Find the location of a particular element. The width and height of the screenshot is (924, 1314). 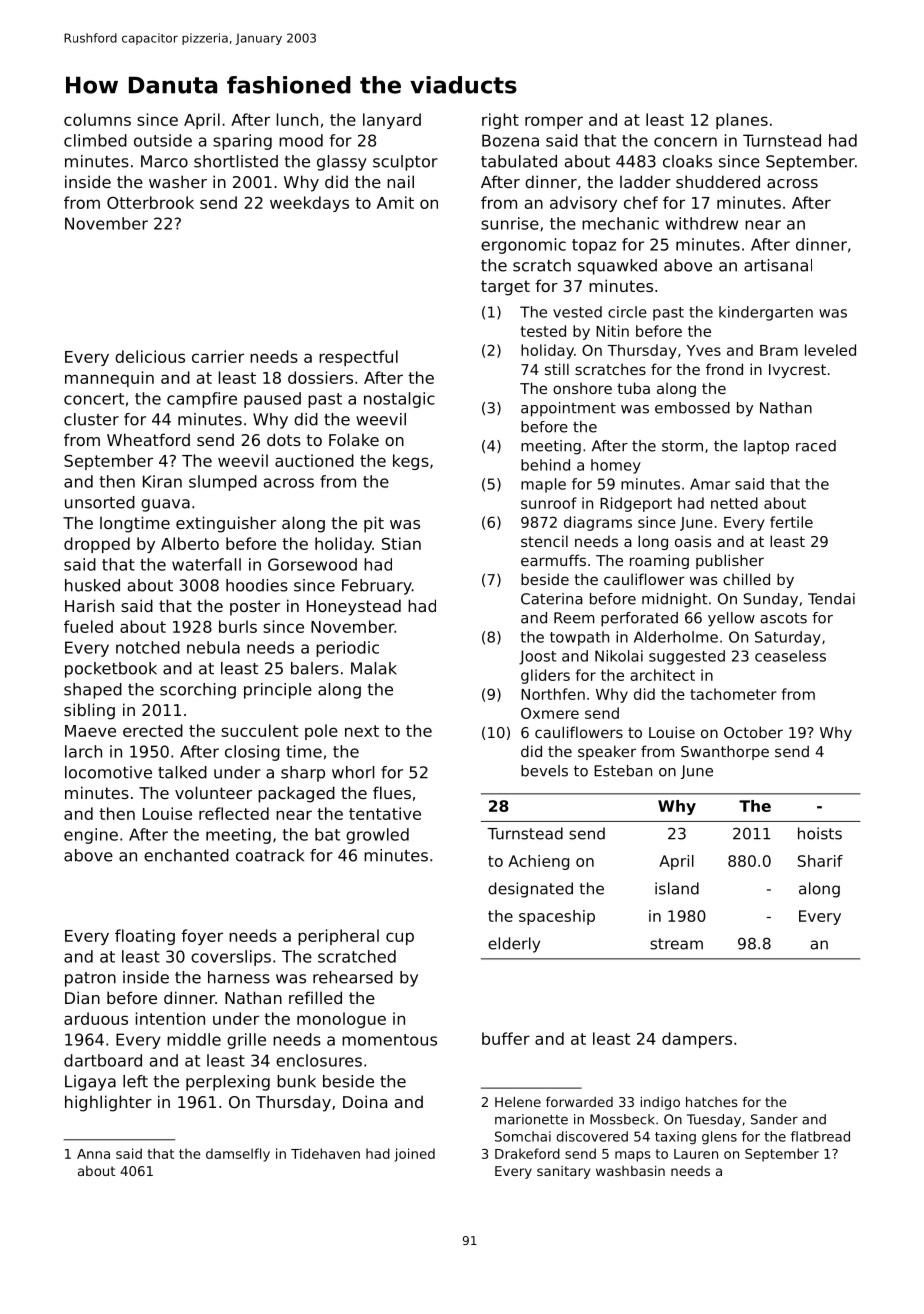

damselfly is located at coordinates (238, 1155).
